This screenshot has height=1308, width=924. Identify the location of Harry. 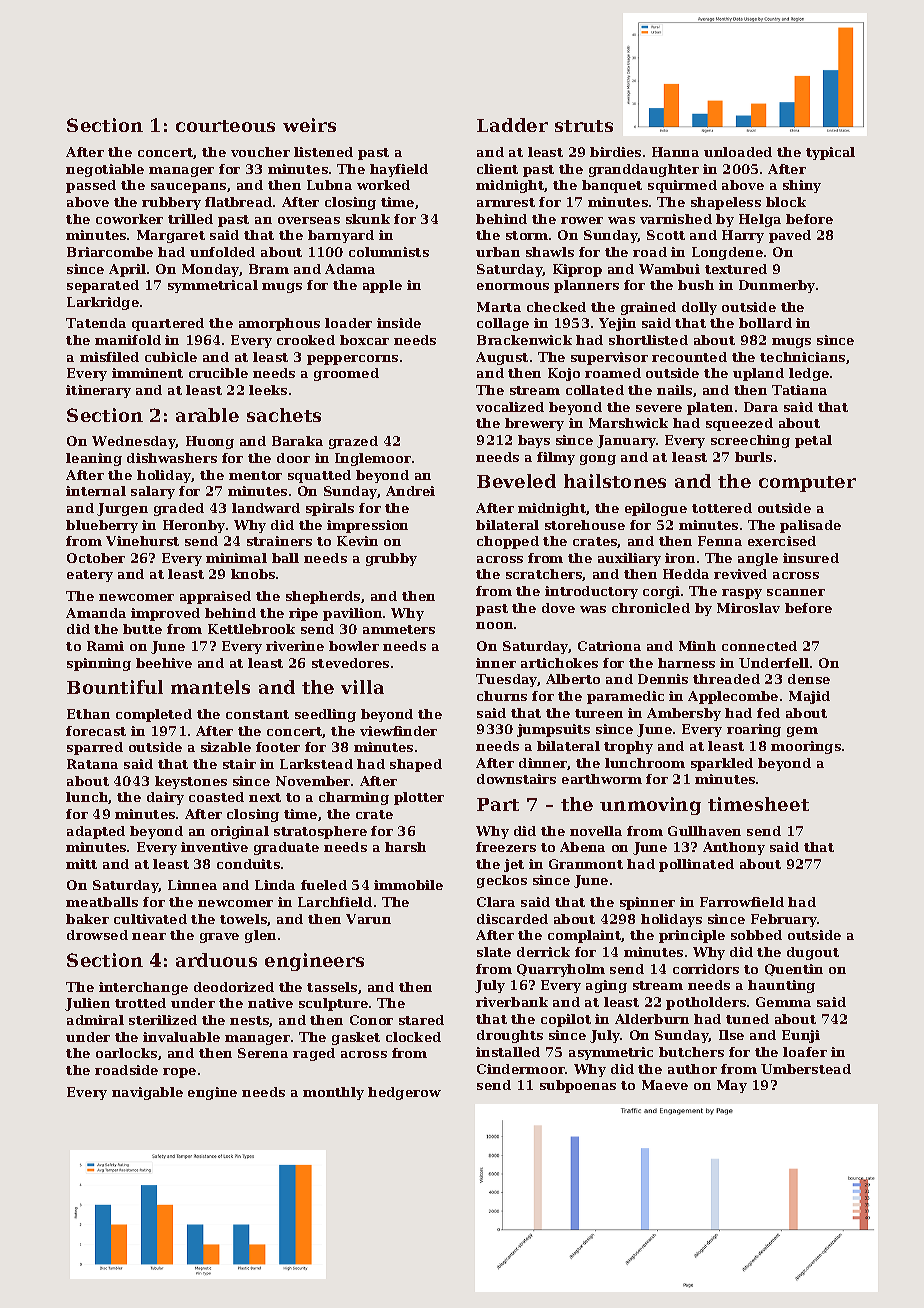
(743, 236).
